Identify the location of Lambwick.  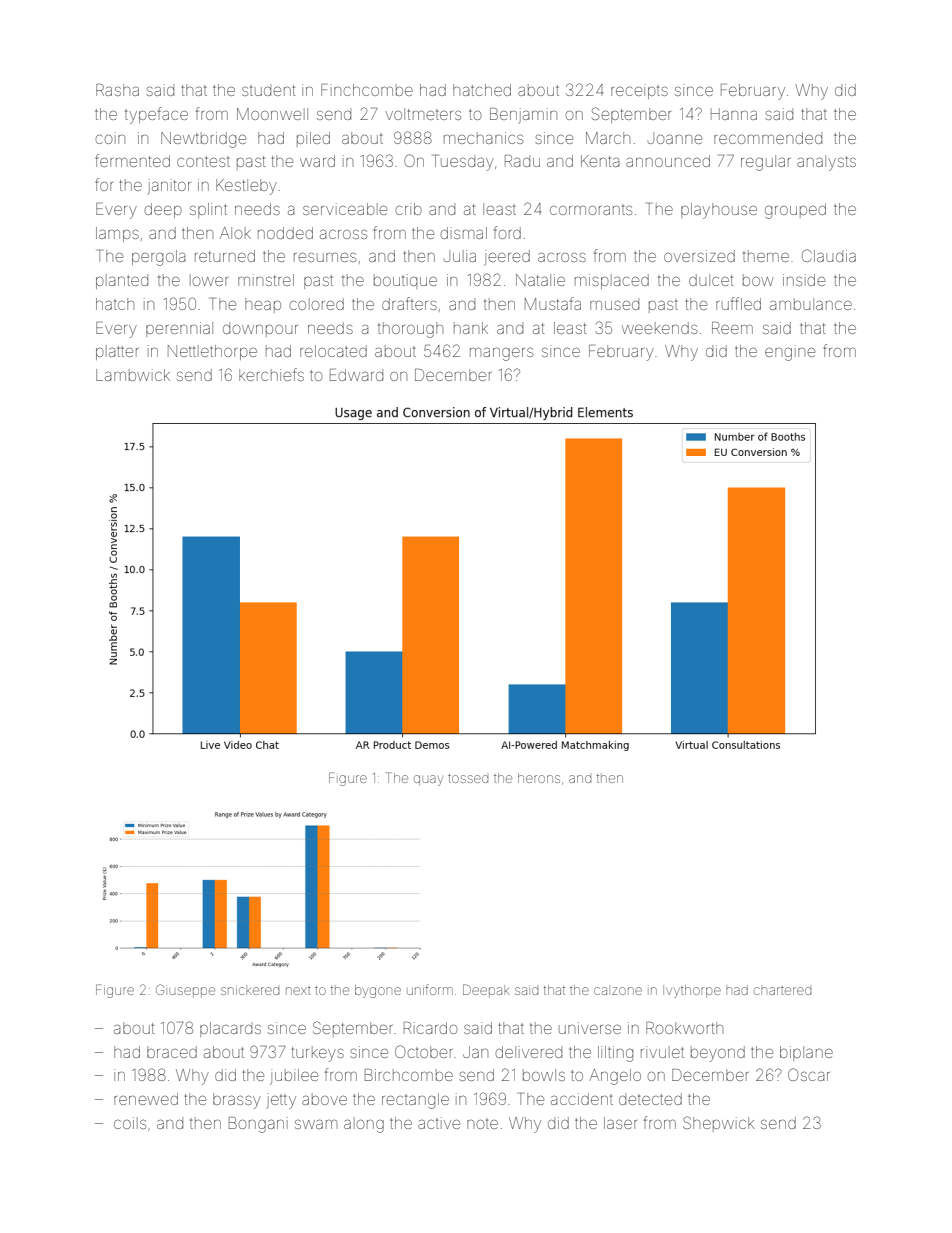
(133, 375).
